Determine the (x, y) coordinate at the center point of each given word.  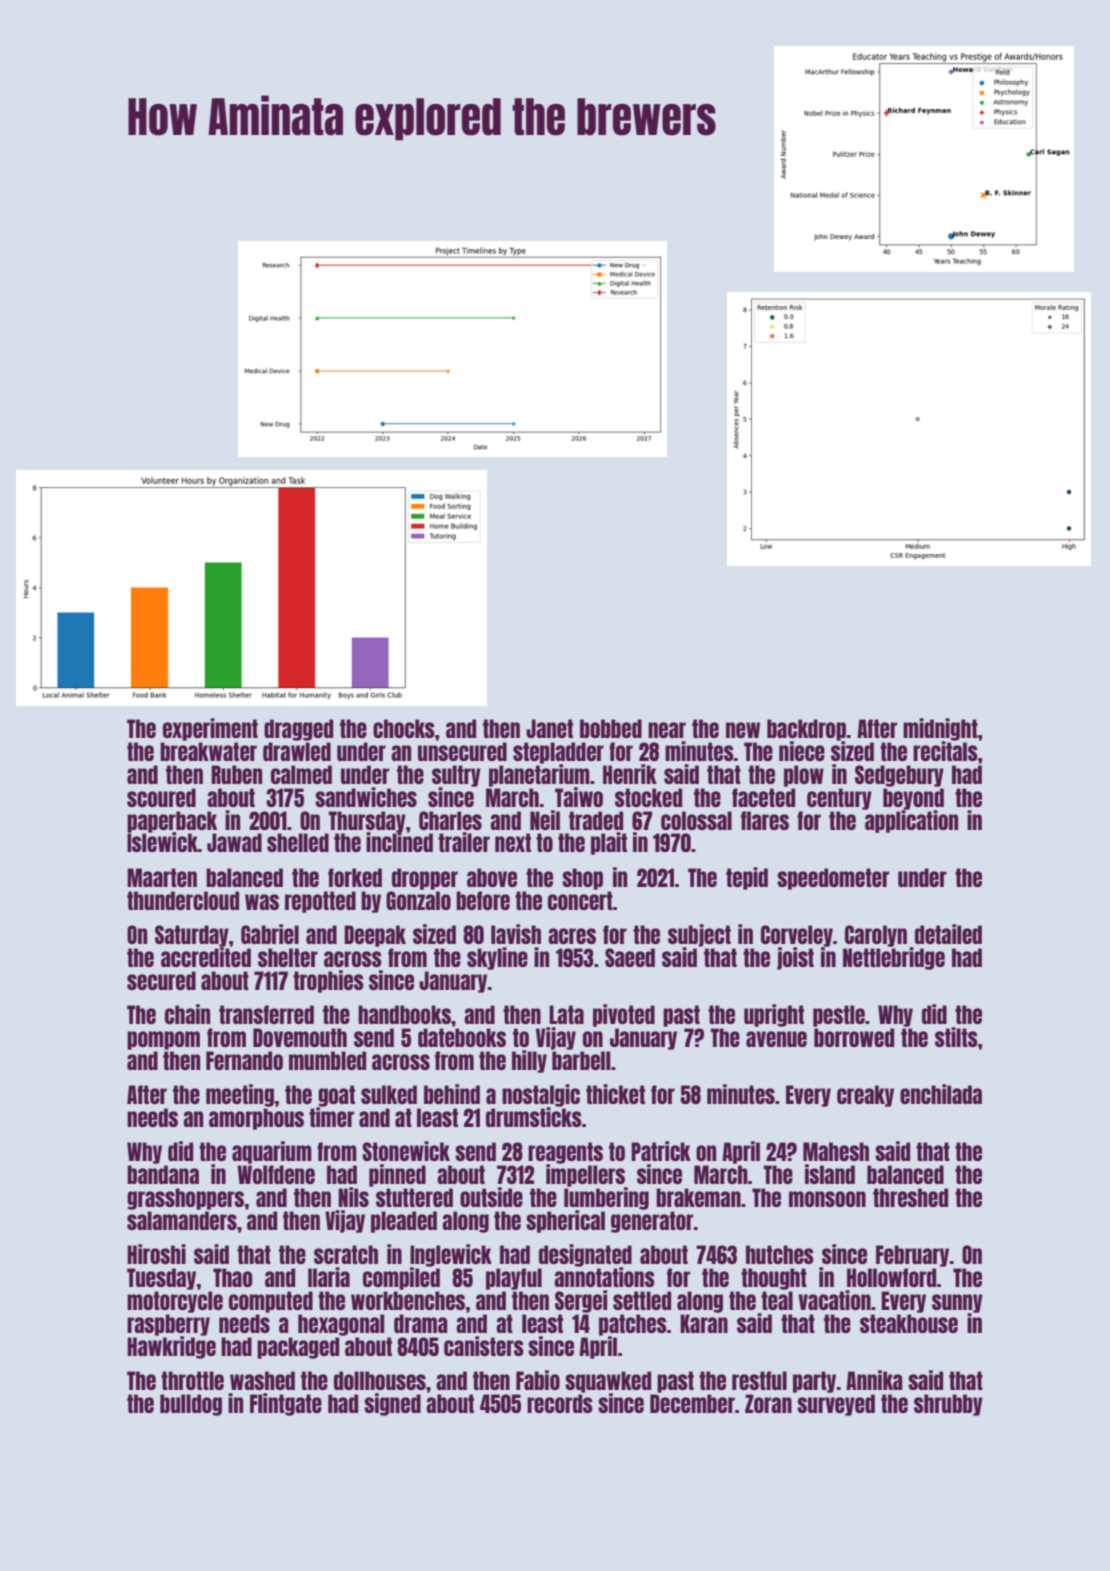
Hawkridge (171, 1347)
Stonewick (406, 1151)
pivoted (624, 1015)
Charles (450, 820)
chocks (404, 728)
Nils (353, 1197)
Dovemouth (300, 1037)
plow (804, 776)
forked (355, 877)
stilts (956, 1037)
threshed (910, 1197)
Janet (549, 728)
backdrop (806, 730)
